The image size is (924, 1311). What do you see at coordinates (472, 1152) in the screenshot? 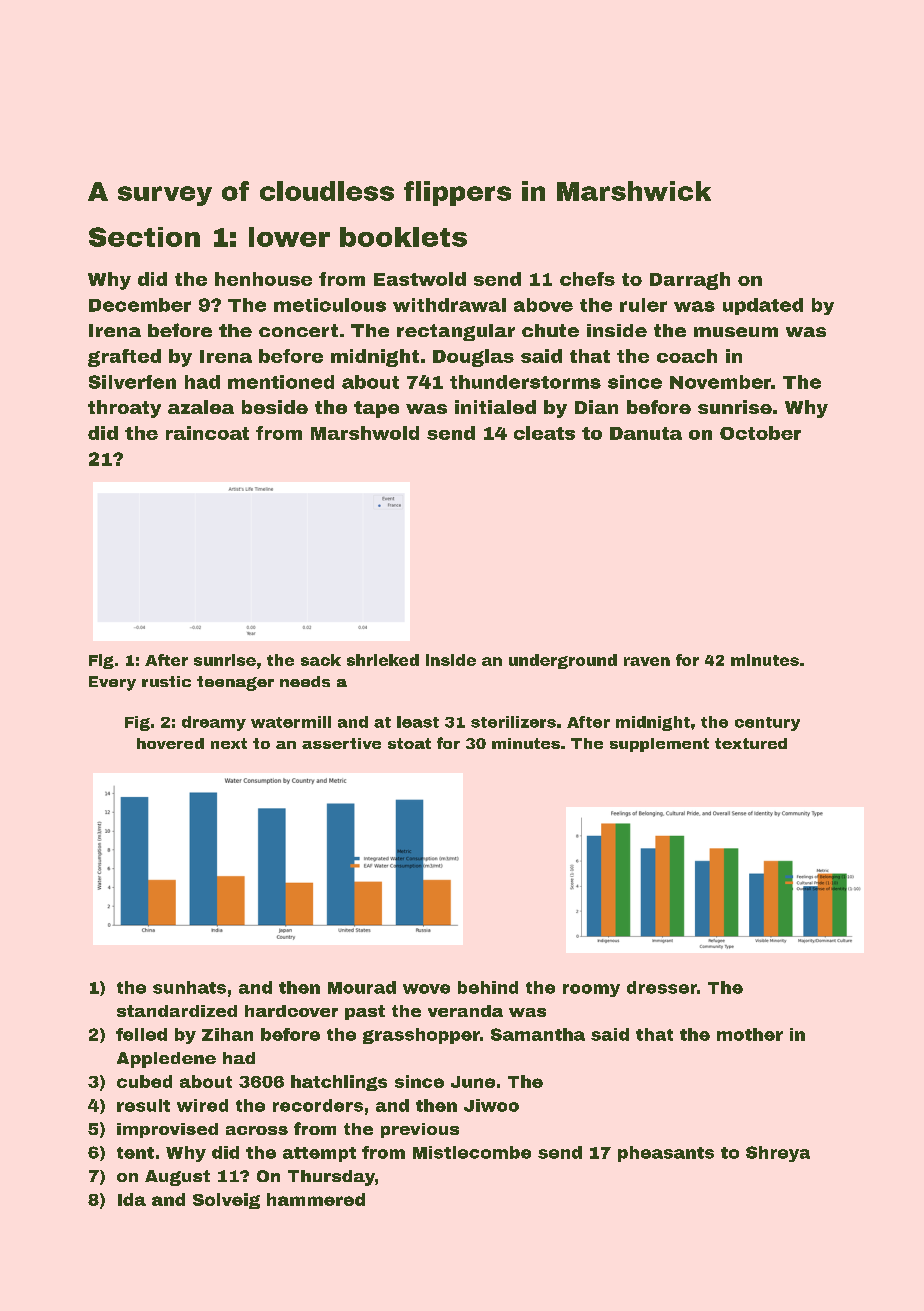
I see `Mistlecombe` at bounding box center [472, 1152].
